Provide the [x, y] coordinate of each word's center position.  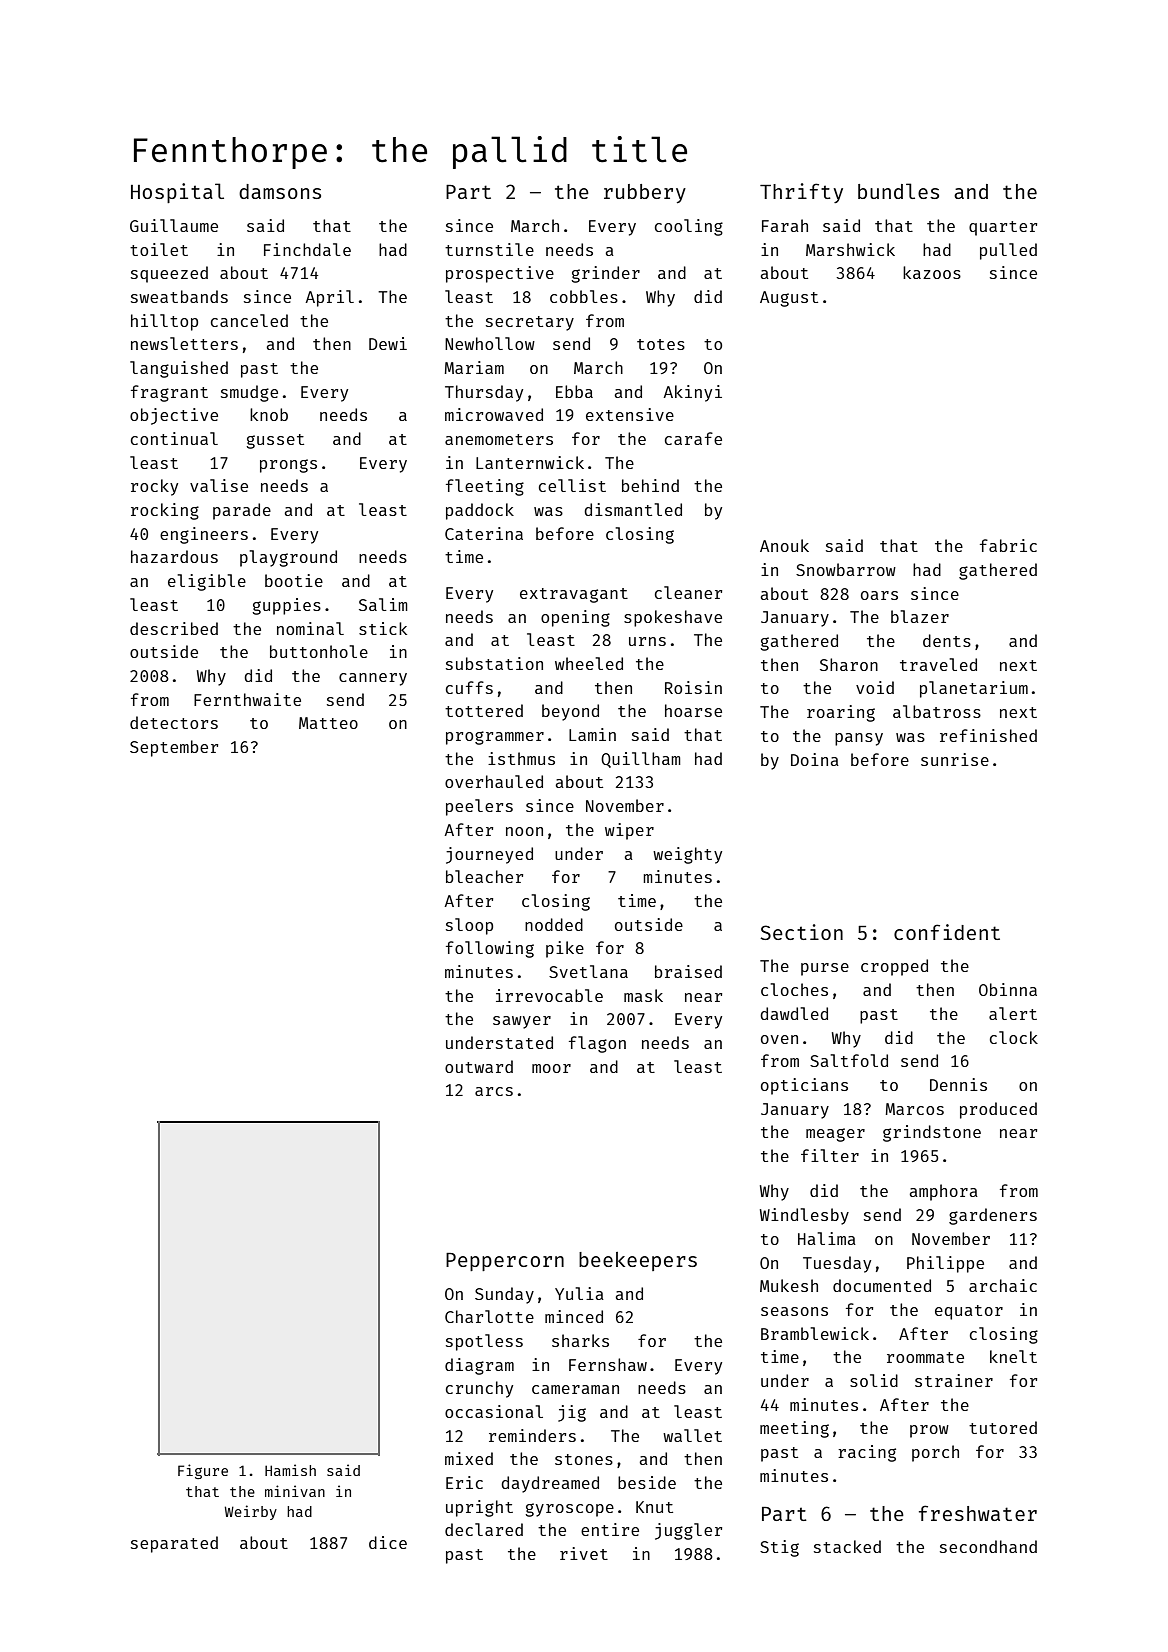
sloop [469, 926]
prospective [500, 274]
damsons [280, 191]
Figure [203, 1471]
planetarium [974, 689]
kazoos [932, 272]
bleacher [484, 876]
